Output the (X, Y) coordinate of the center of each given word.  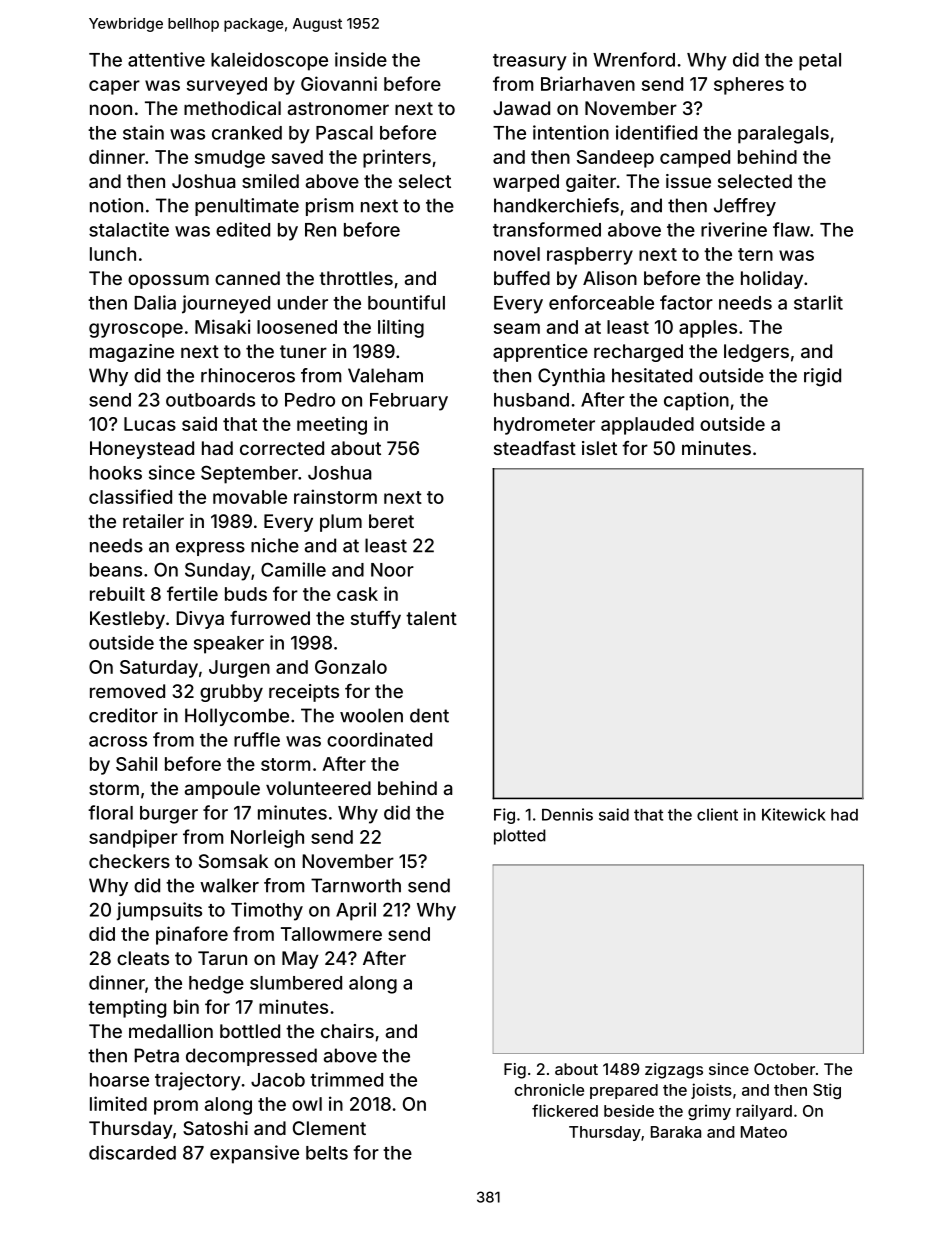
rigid (822, 377)
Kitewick (794, 814)
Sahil (136, 763)
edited (243, 229)
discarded (132, 1152)
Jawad (521, 108)
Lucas (150, 424)
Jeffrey (745, 207)
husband (531, 400)
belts (327, 1153)
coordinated (379, 739)
